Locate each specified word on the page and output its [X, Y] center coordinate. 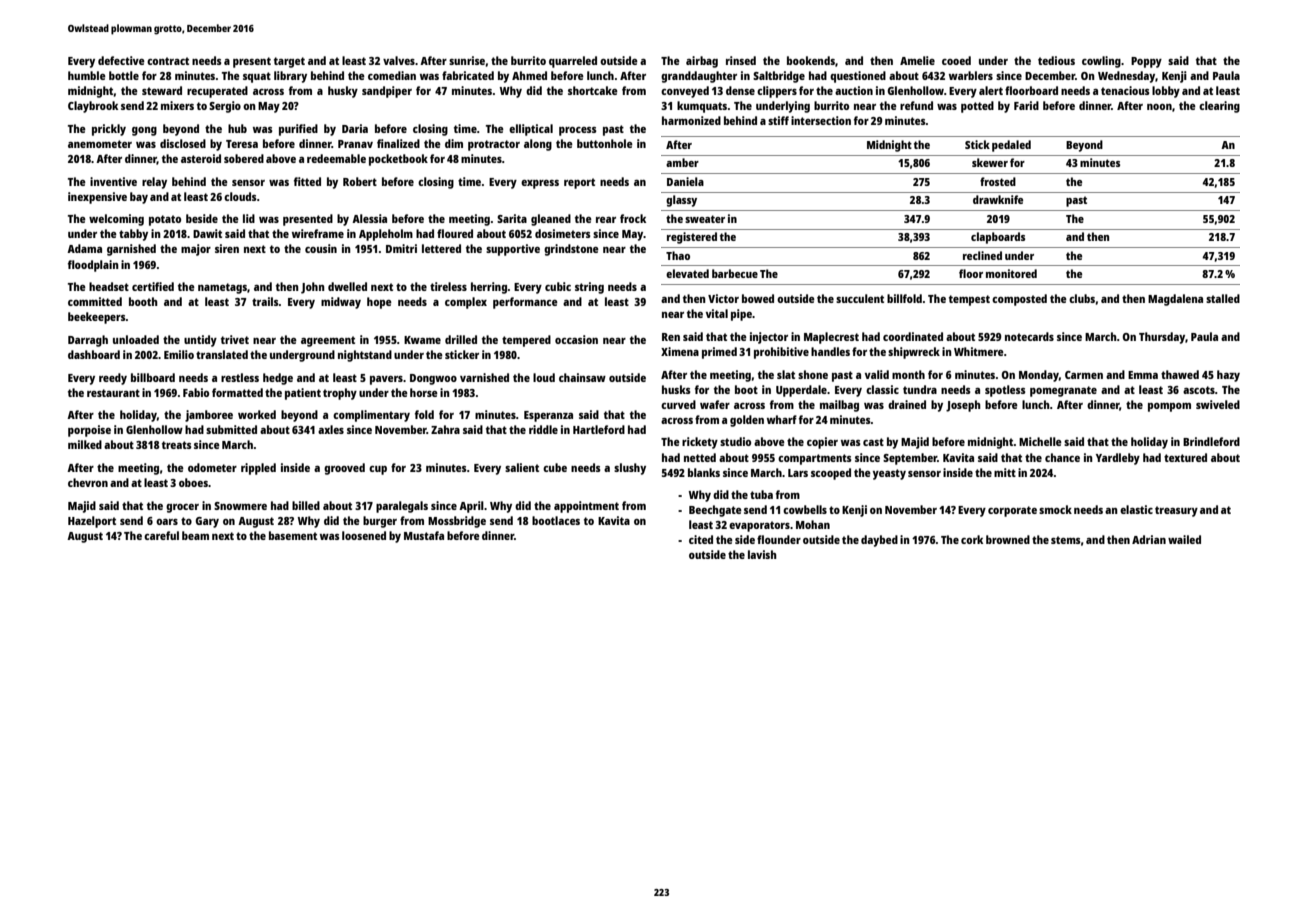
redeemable [336, 158]
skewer [990, 162]
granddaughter [699, 77]
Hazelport [92, 522]
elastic [1136, 509]
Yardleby [1118, 459]
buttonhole [605, 143]
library [290, 77]
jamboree [209, 416]
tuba [761, 494]
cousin [321, 248]
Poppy [1146, 62]
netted [700, 457]
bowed [758, 298]
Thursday [1162, 338]
